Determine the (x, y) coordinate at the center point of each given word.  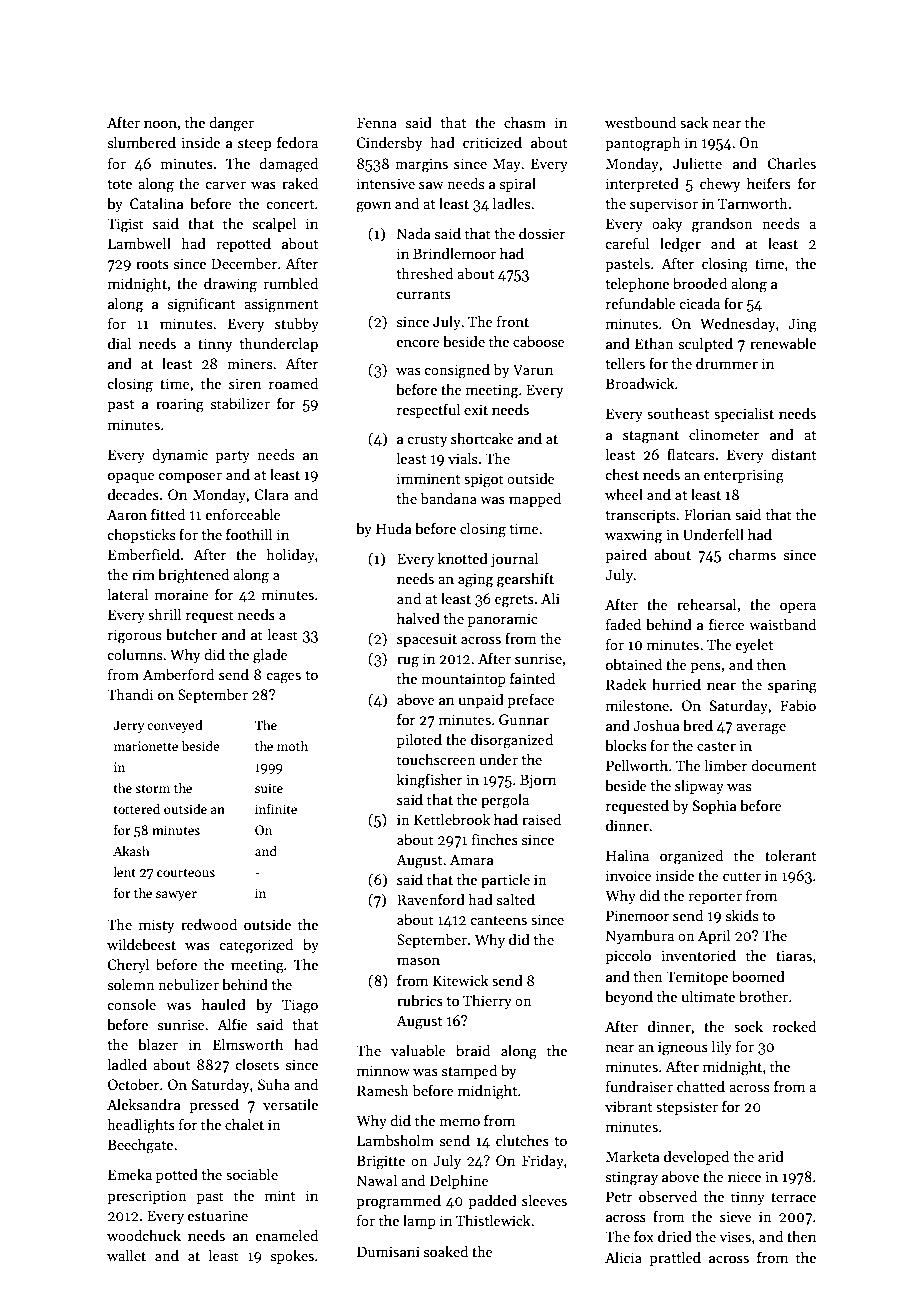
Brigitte (381, 1162)
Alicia (623, 1257)
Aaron (127, 514)
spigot (484, 480)
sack (694, 122)
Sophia (715, 806)
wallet (126, 1255)
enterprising (744, 476)
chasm (525, 122)
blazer (158, 1044)
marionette (146, 746)
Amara (472, 859)
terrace (793, 1197)
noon (160, 124)
